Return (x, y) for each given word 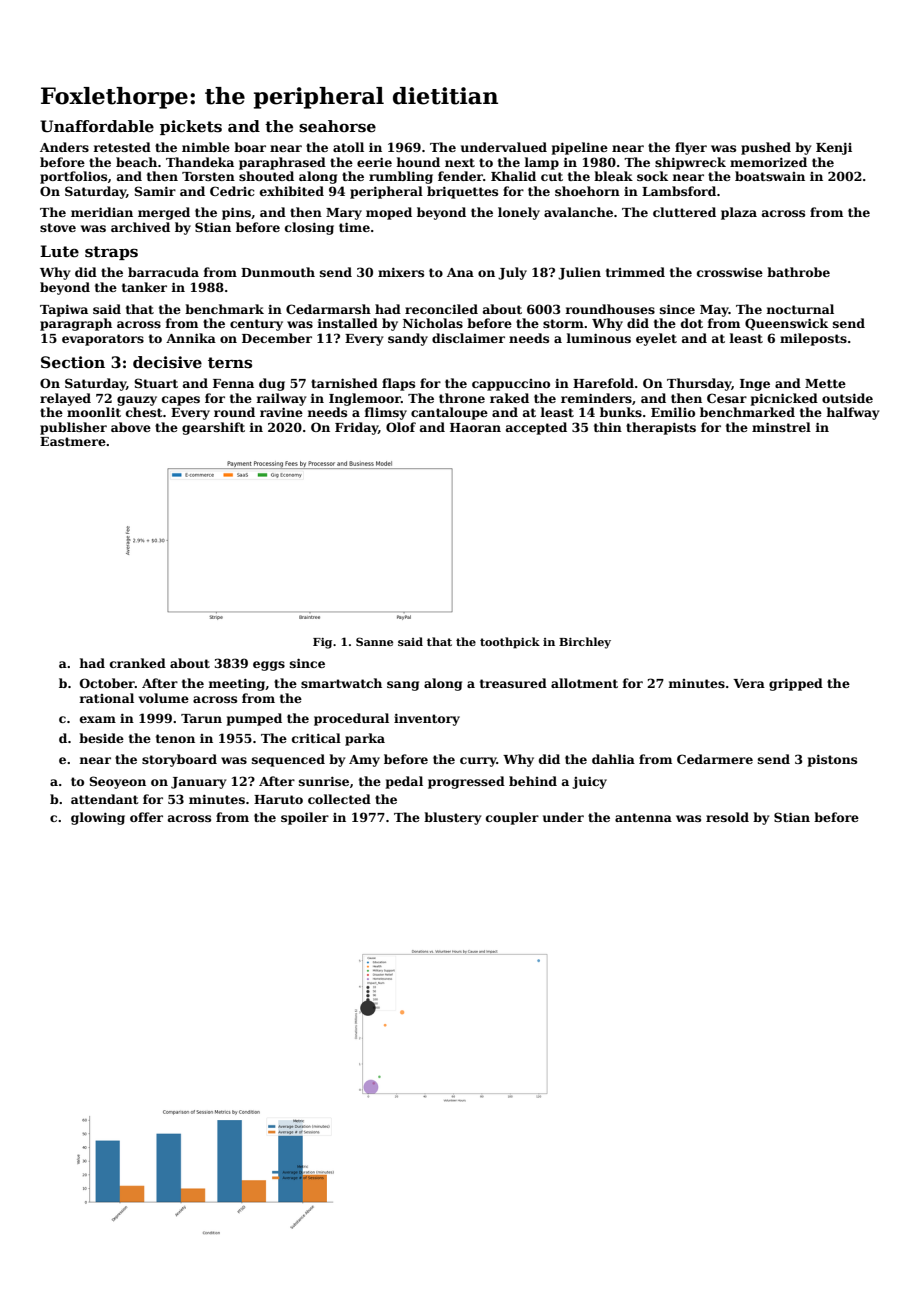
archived (140, 227)
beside (101, 738)
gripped (796, 684)
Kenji (834, 149)
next (460, 162)
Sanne (374, 641)
